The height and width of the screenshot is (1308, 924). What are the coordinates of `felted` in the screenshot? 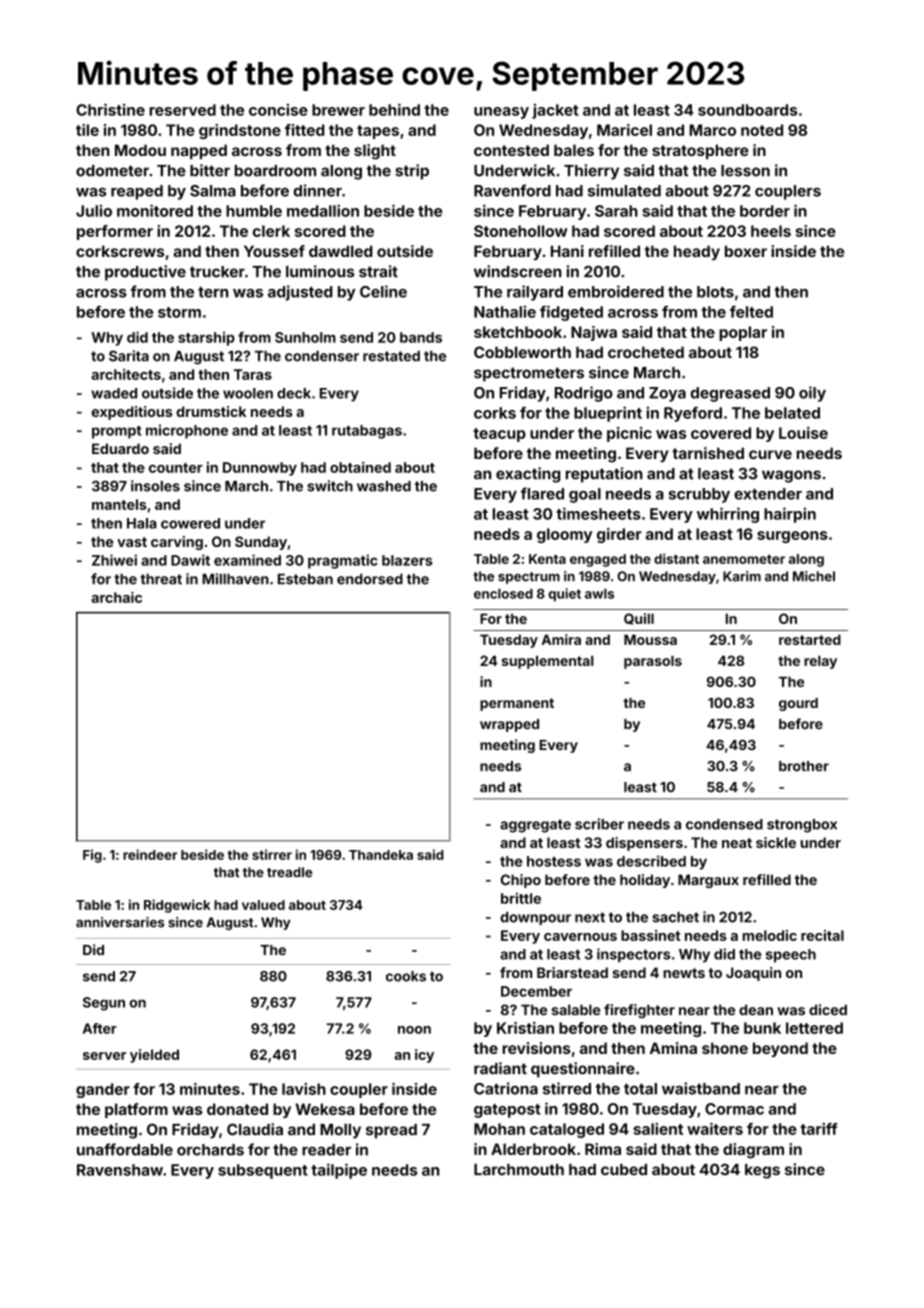 It's located at (751, 311).
